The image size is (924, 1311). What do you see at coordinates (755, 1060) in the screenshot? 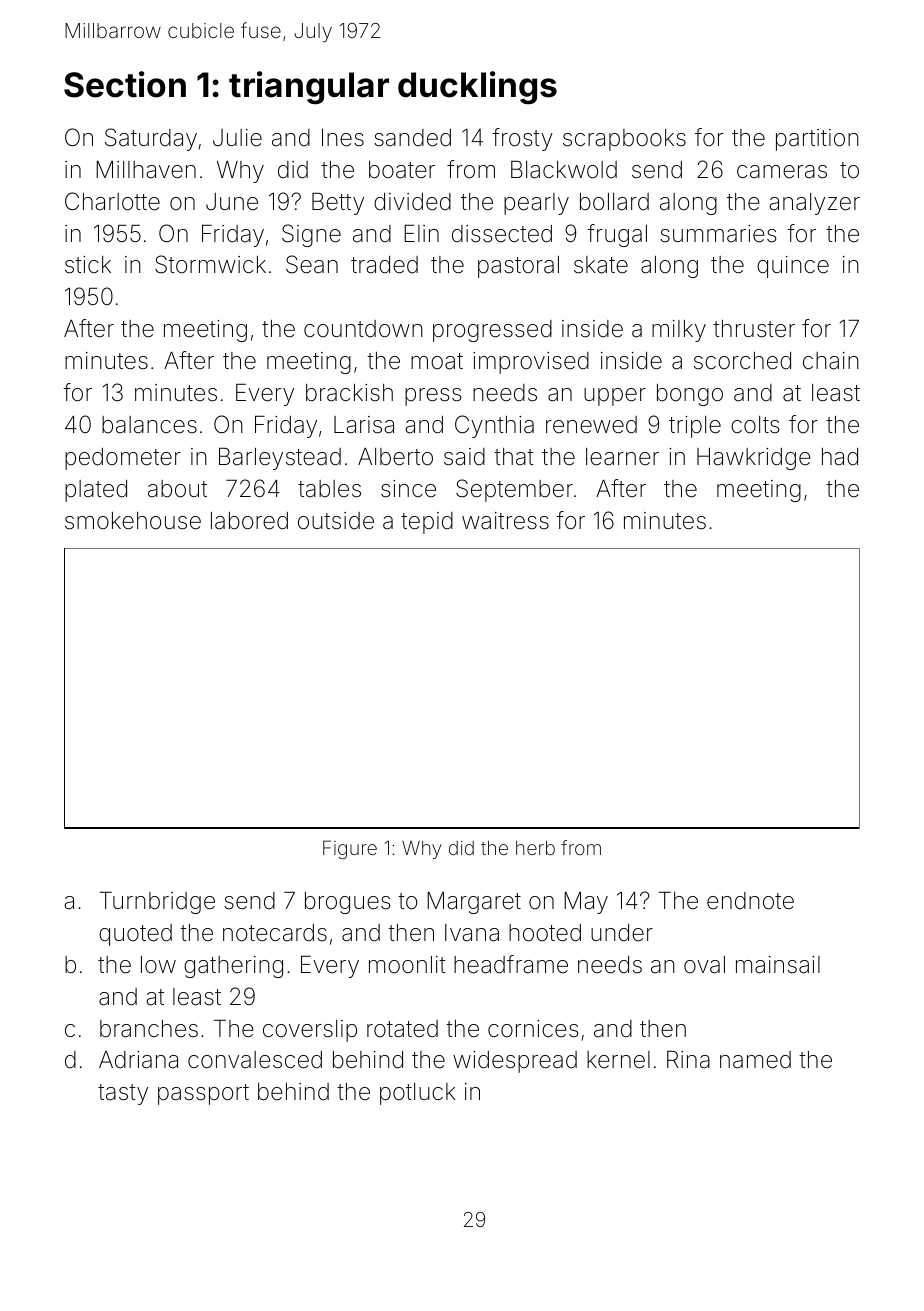
I see `named` at bounding box center [755, 1060].
